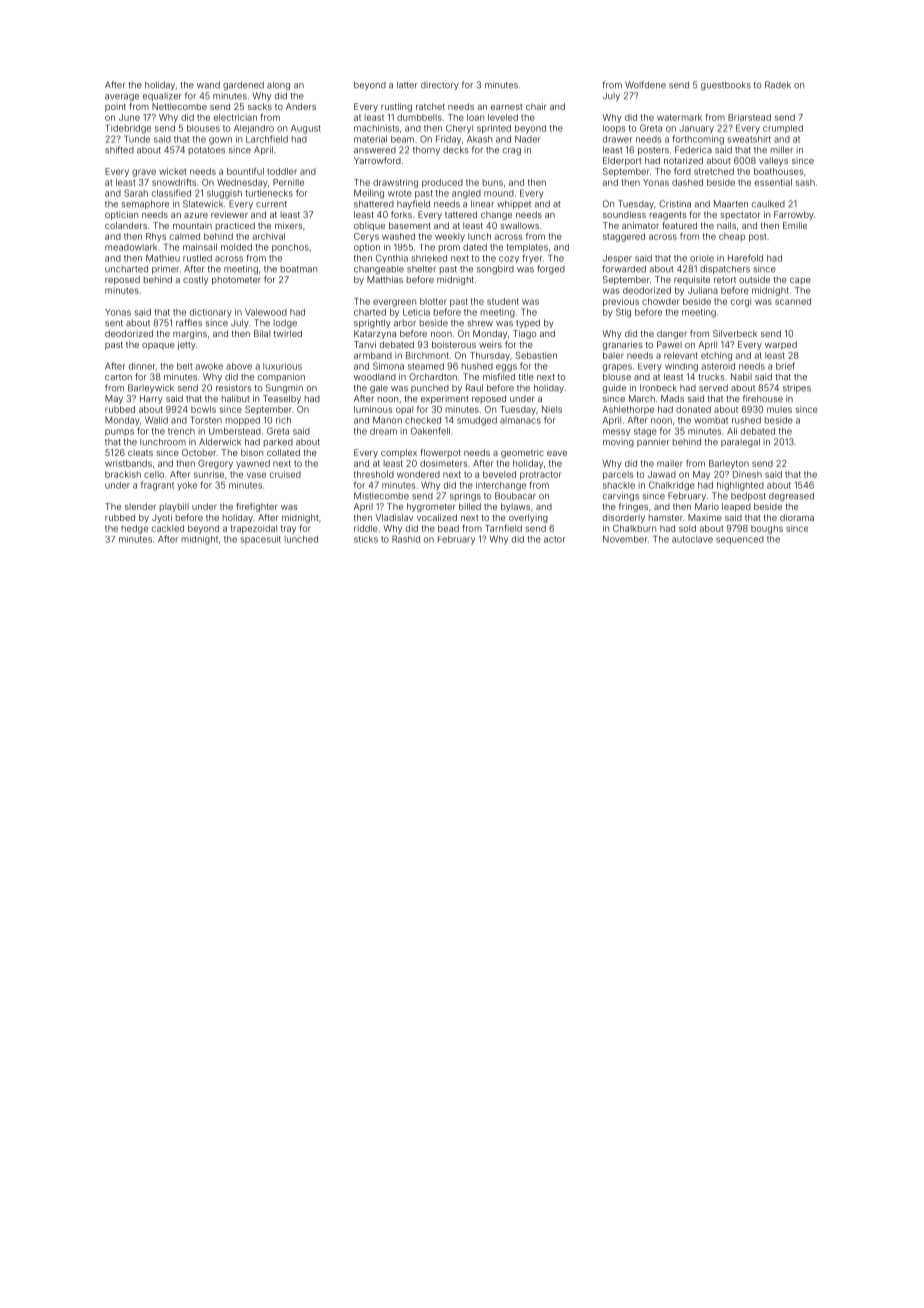 The width and height of the screenshot is (924, 1308). I want to click on typed, so click(528, 323).
